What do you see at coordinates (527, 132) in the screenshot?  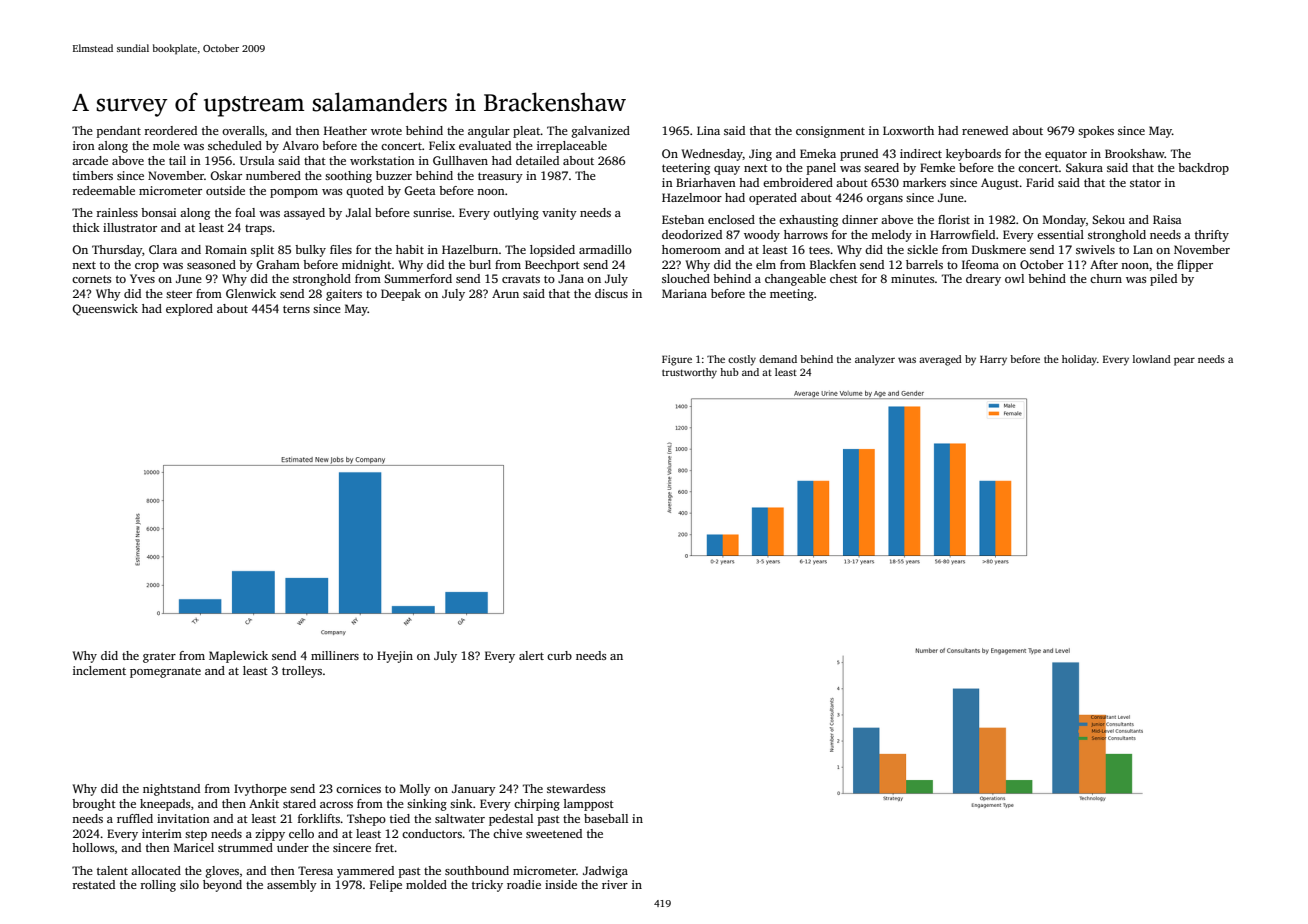 I see `pleat` at bounding box center [527, 132].
